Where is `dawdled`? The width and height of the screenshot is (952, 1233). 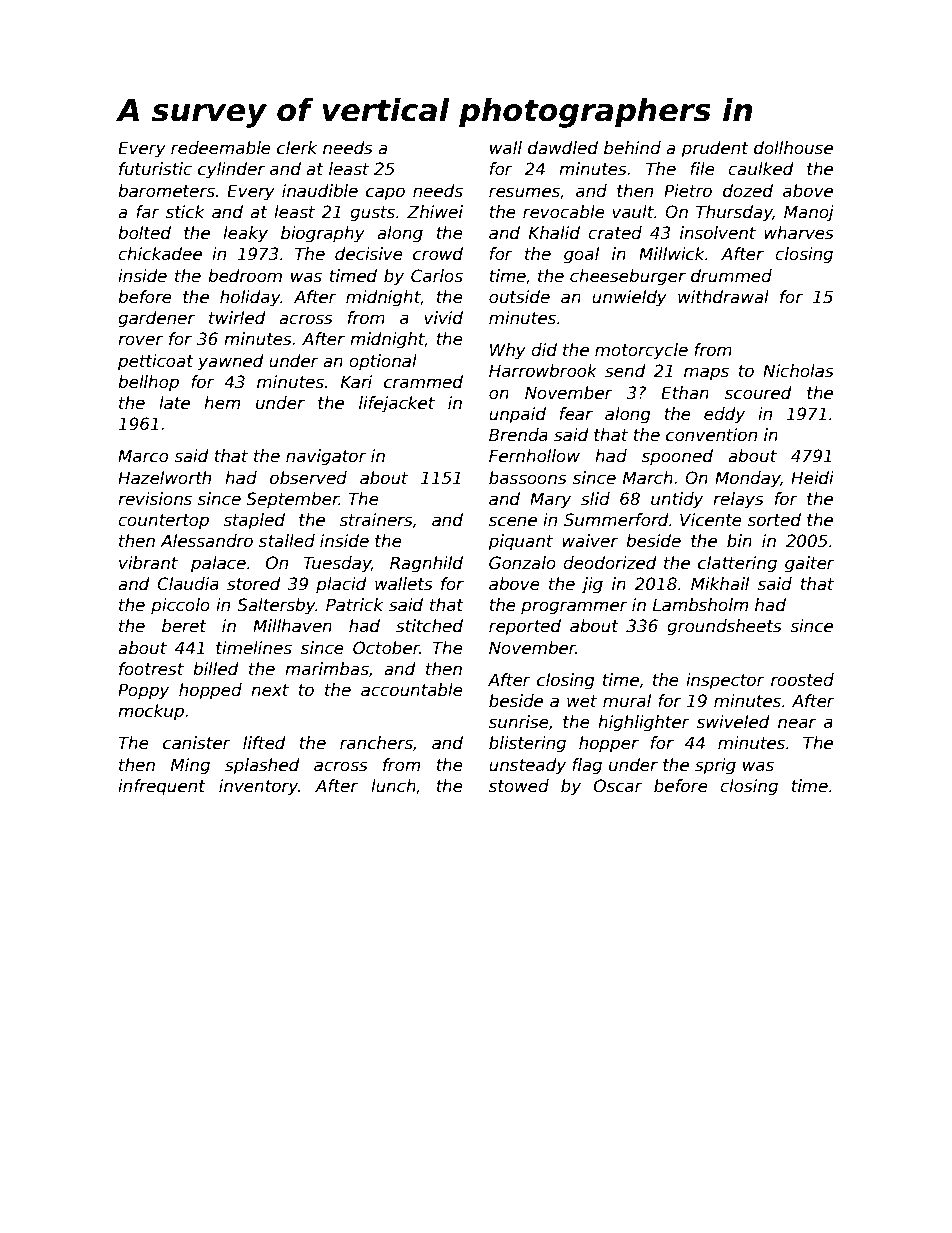
dawdled is located at coordinates (563, 148).
